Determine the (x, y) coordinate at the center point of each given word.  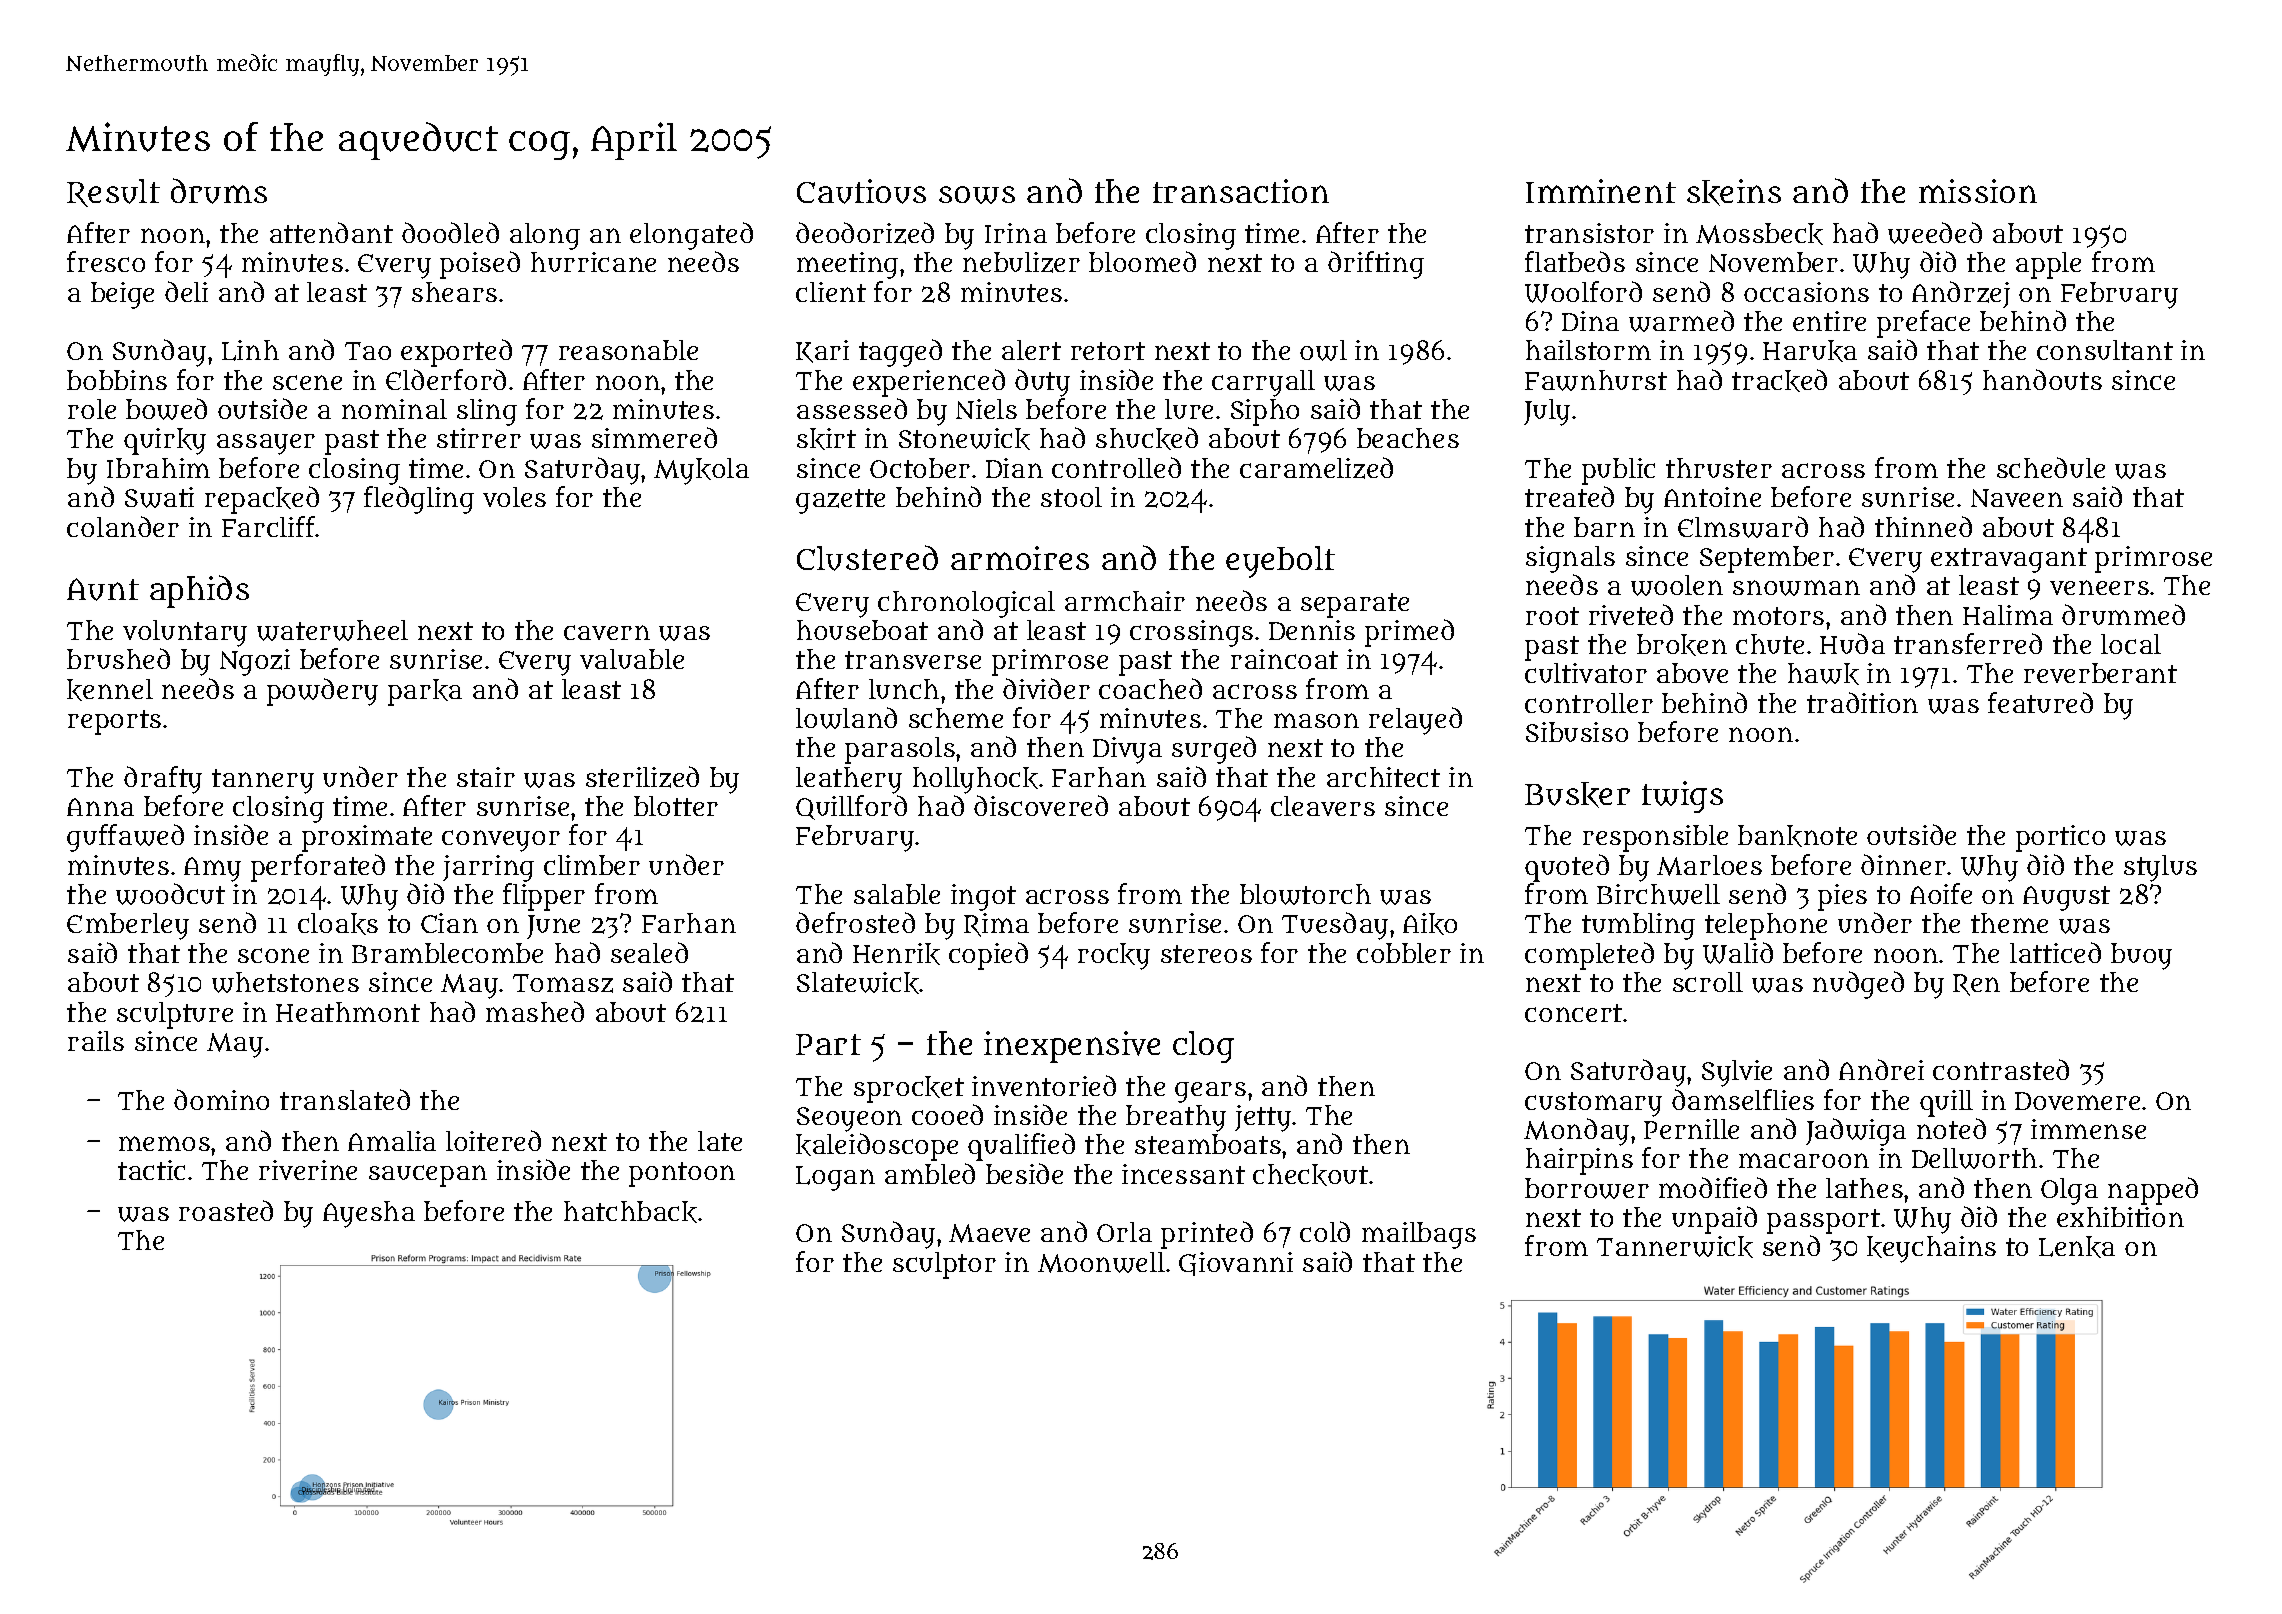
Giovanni (1236, 1264)
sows (977, 195)
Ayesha (369, 1214)
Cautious (861, 191)
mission (1978, 191)
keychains (1931, 1249)
